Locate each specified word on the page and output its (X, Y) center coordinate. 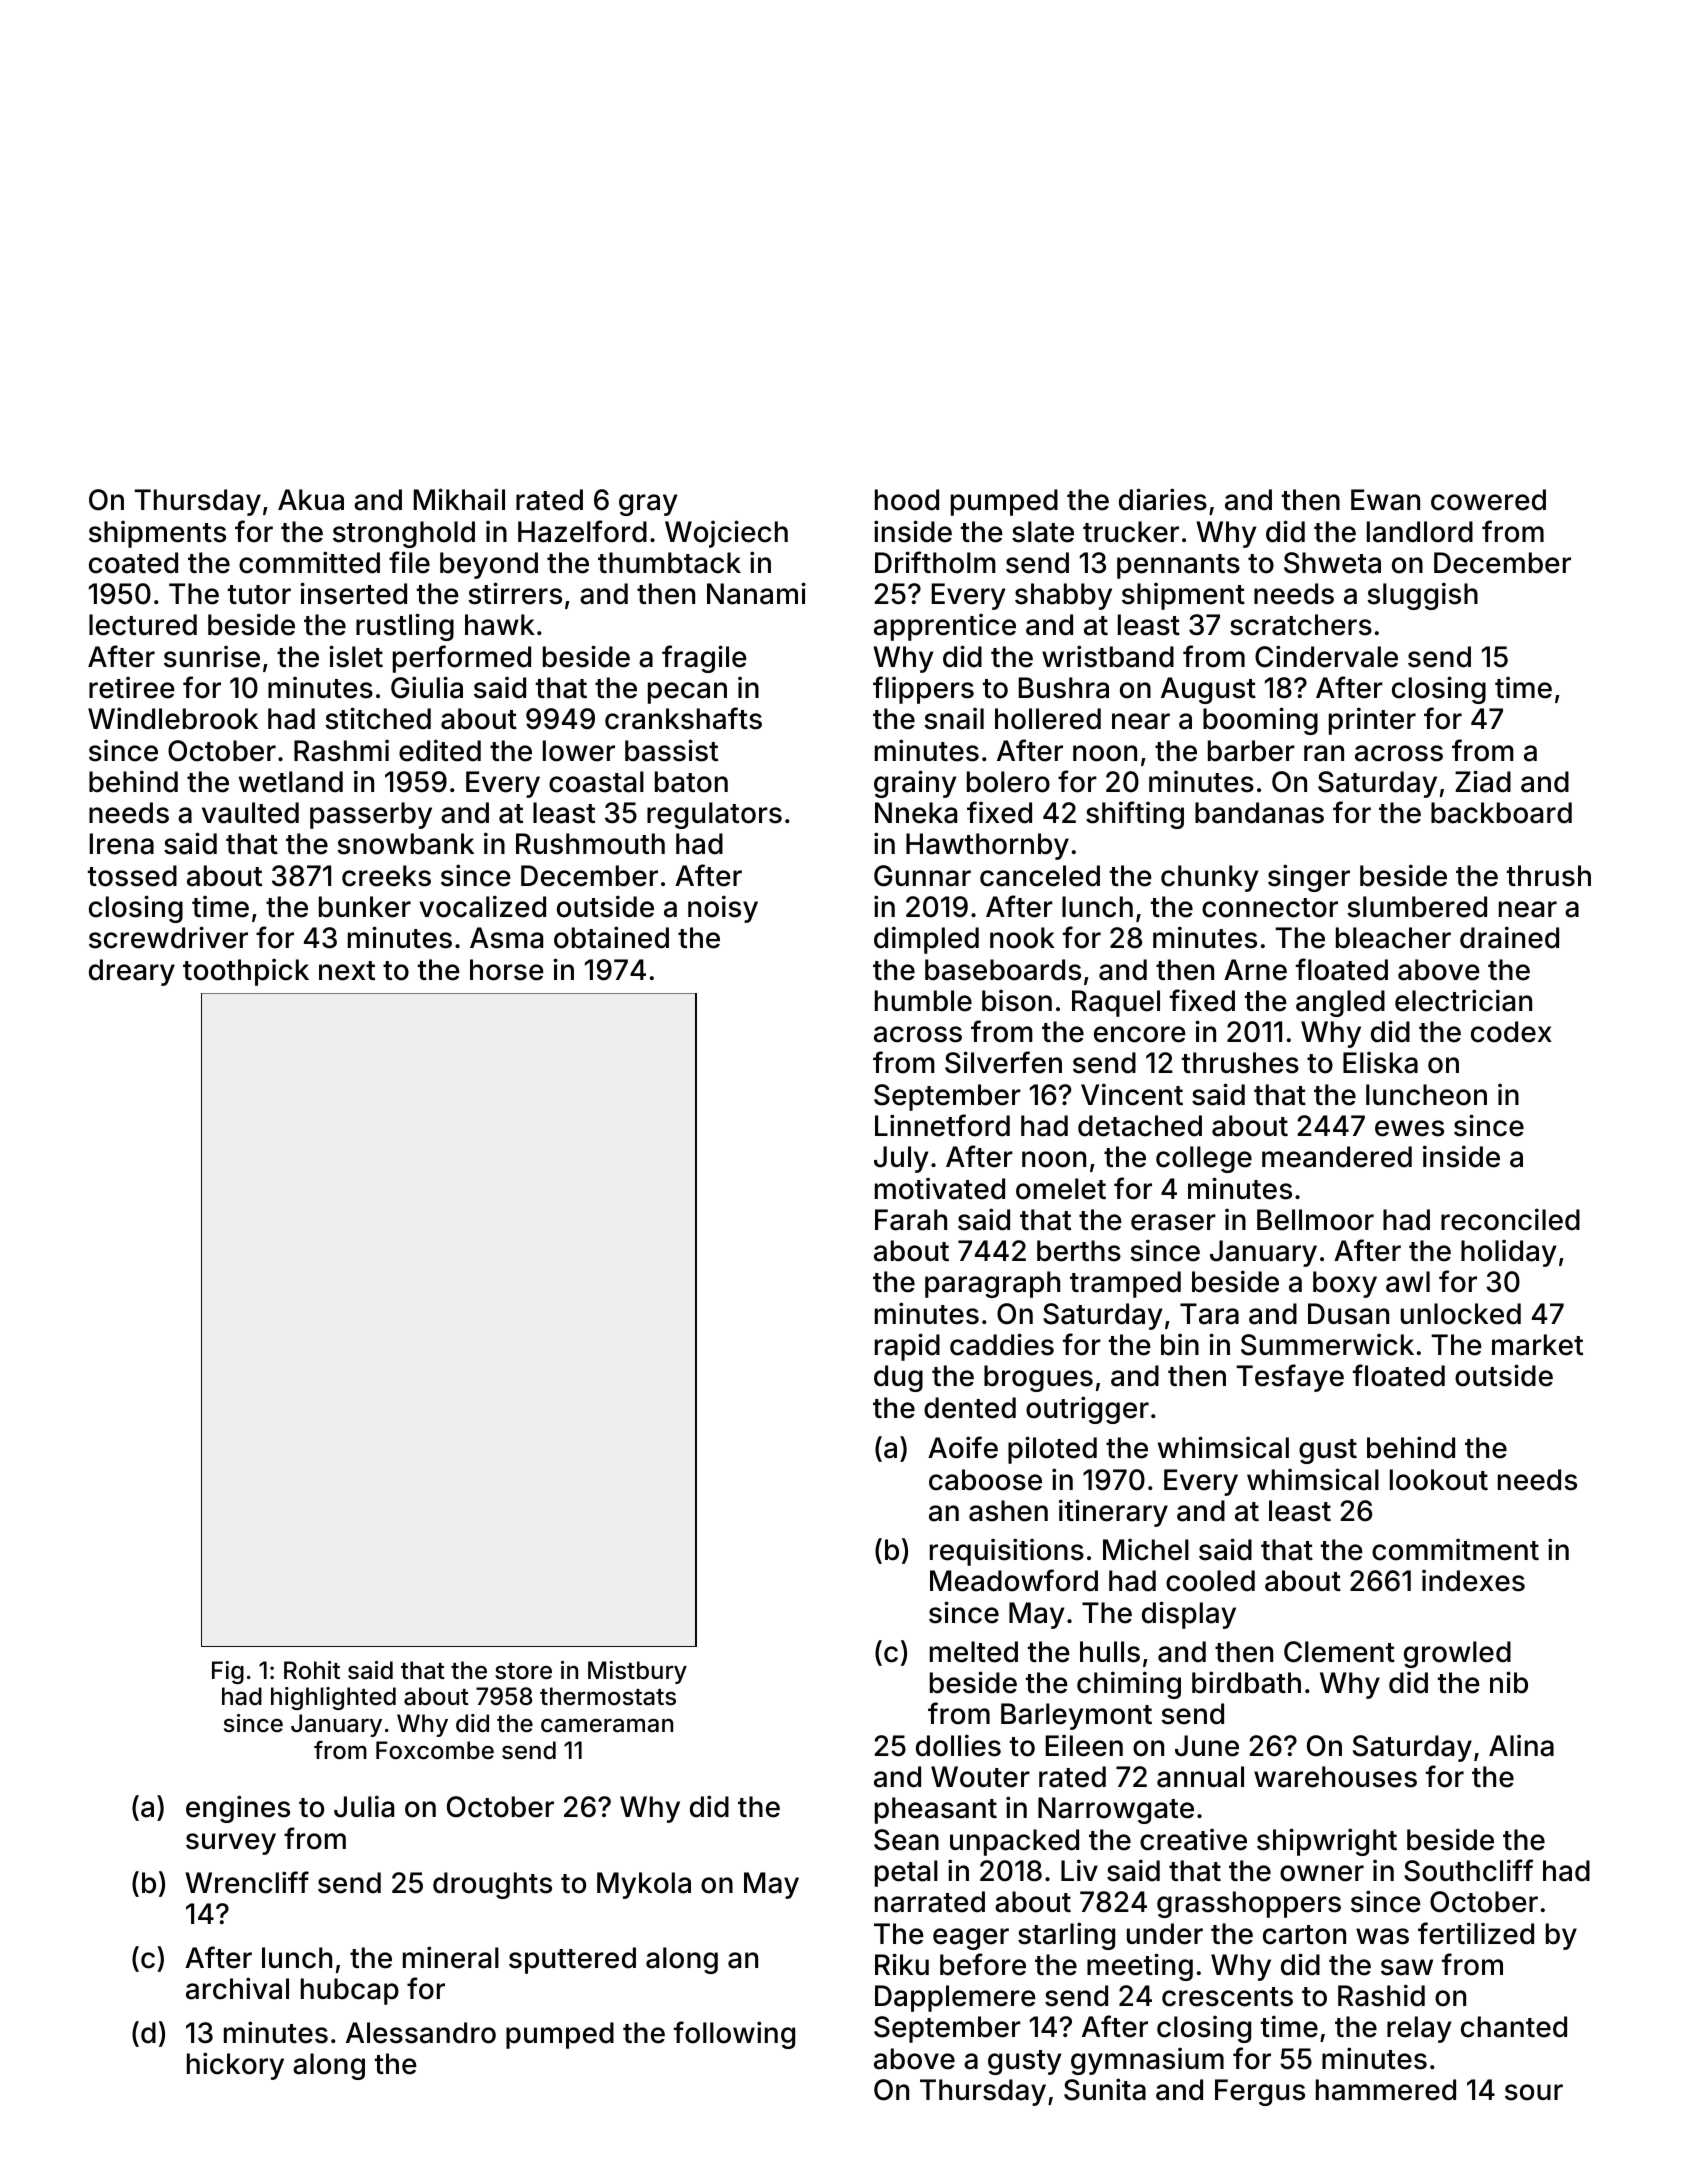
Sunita (1105, 2089)
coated (133, 563)
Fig (228, 1672)
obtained (611, 937)
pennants (1178, 566)
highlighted (333, 1698)
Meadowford (1014, 1580)
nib (1509, 1682)
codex (1511, 1032)
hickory (235, 2066)
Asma (506, 938)
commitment (1455, 1549)
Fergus (1260, 2092)
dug (898, 1378)
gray (648, 505)
